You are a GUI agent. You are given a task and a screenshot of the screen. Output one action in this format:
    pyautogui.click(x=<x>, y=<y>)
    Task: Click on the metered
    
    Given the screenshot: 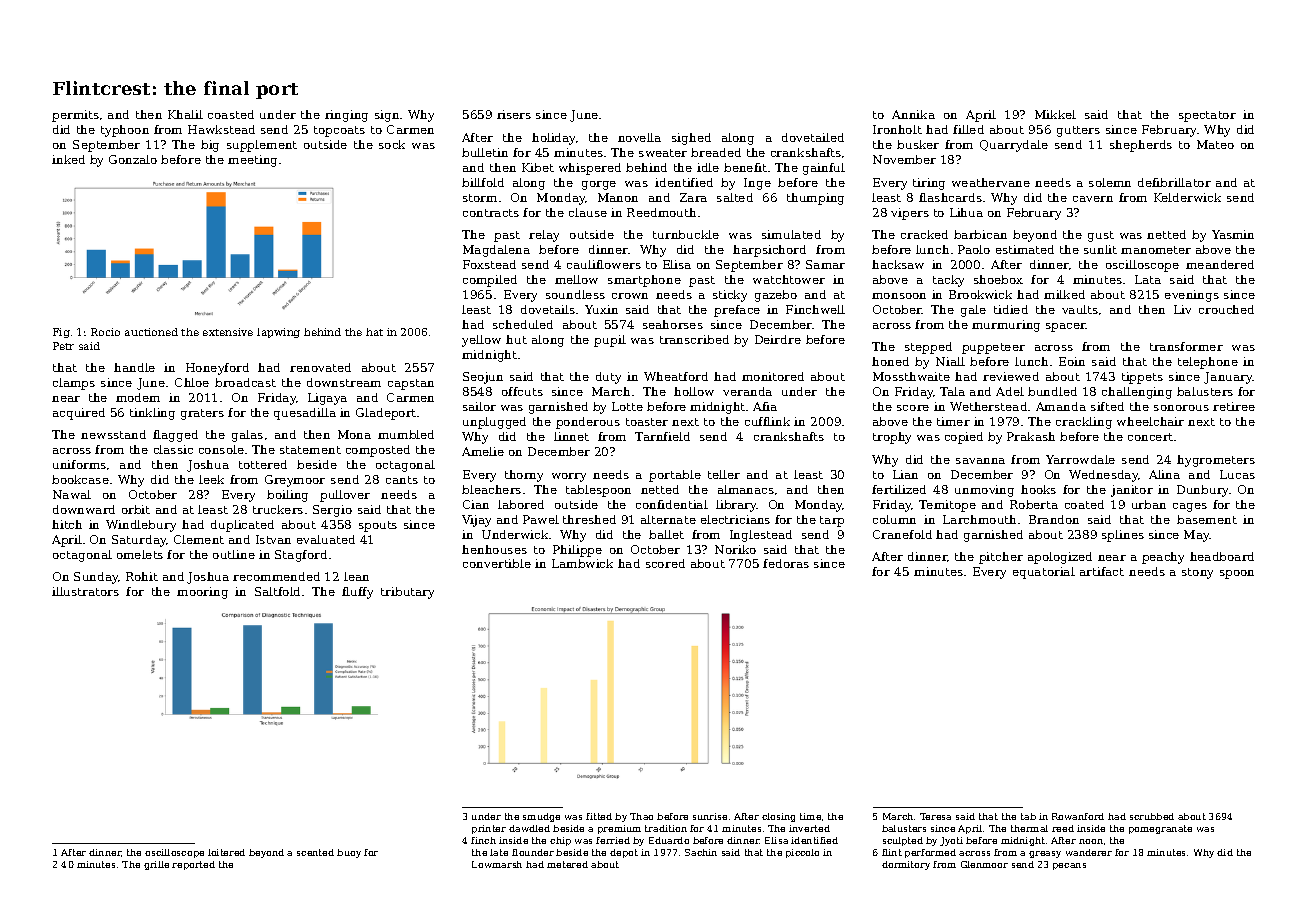 What is the action you would take?
    pyautogui.click(x=567, y=864)
